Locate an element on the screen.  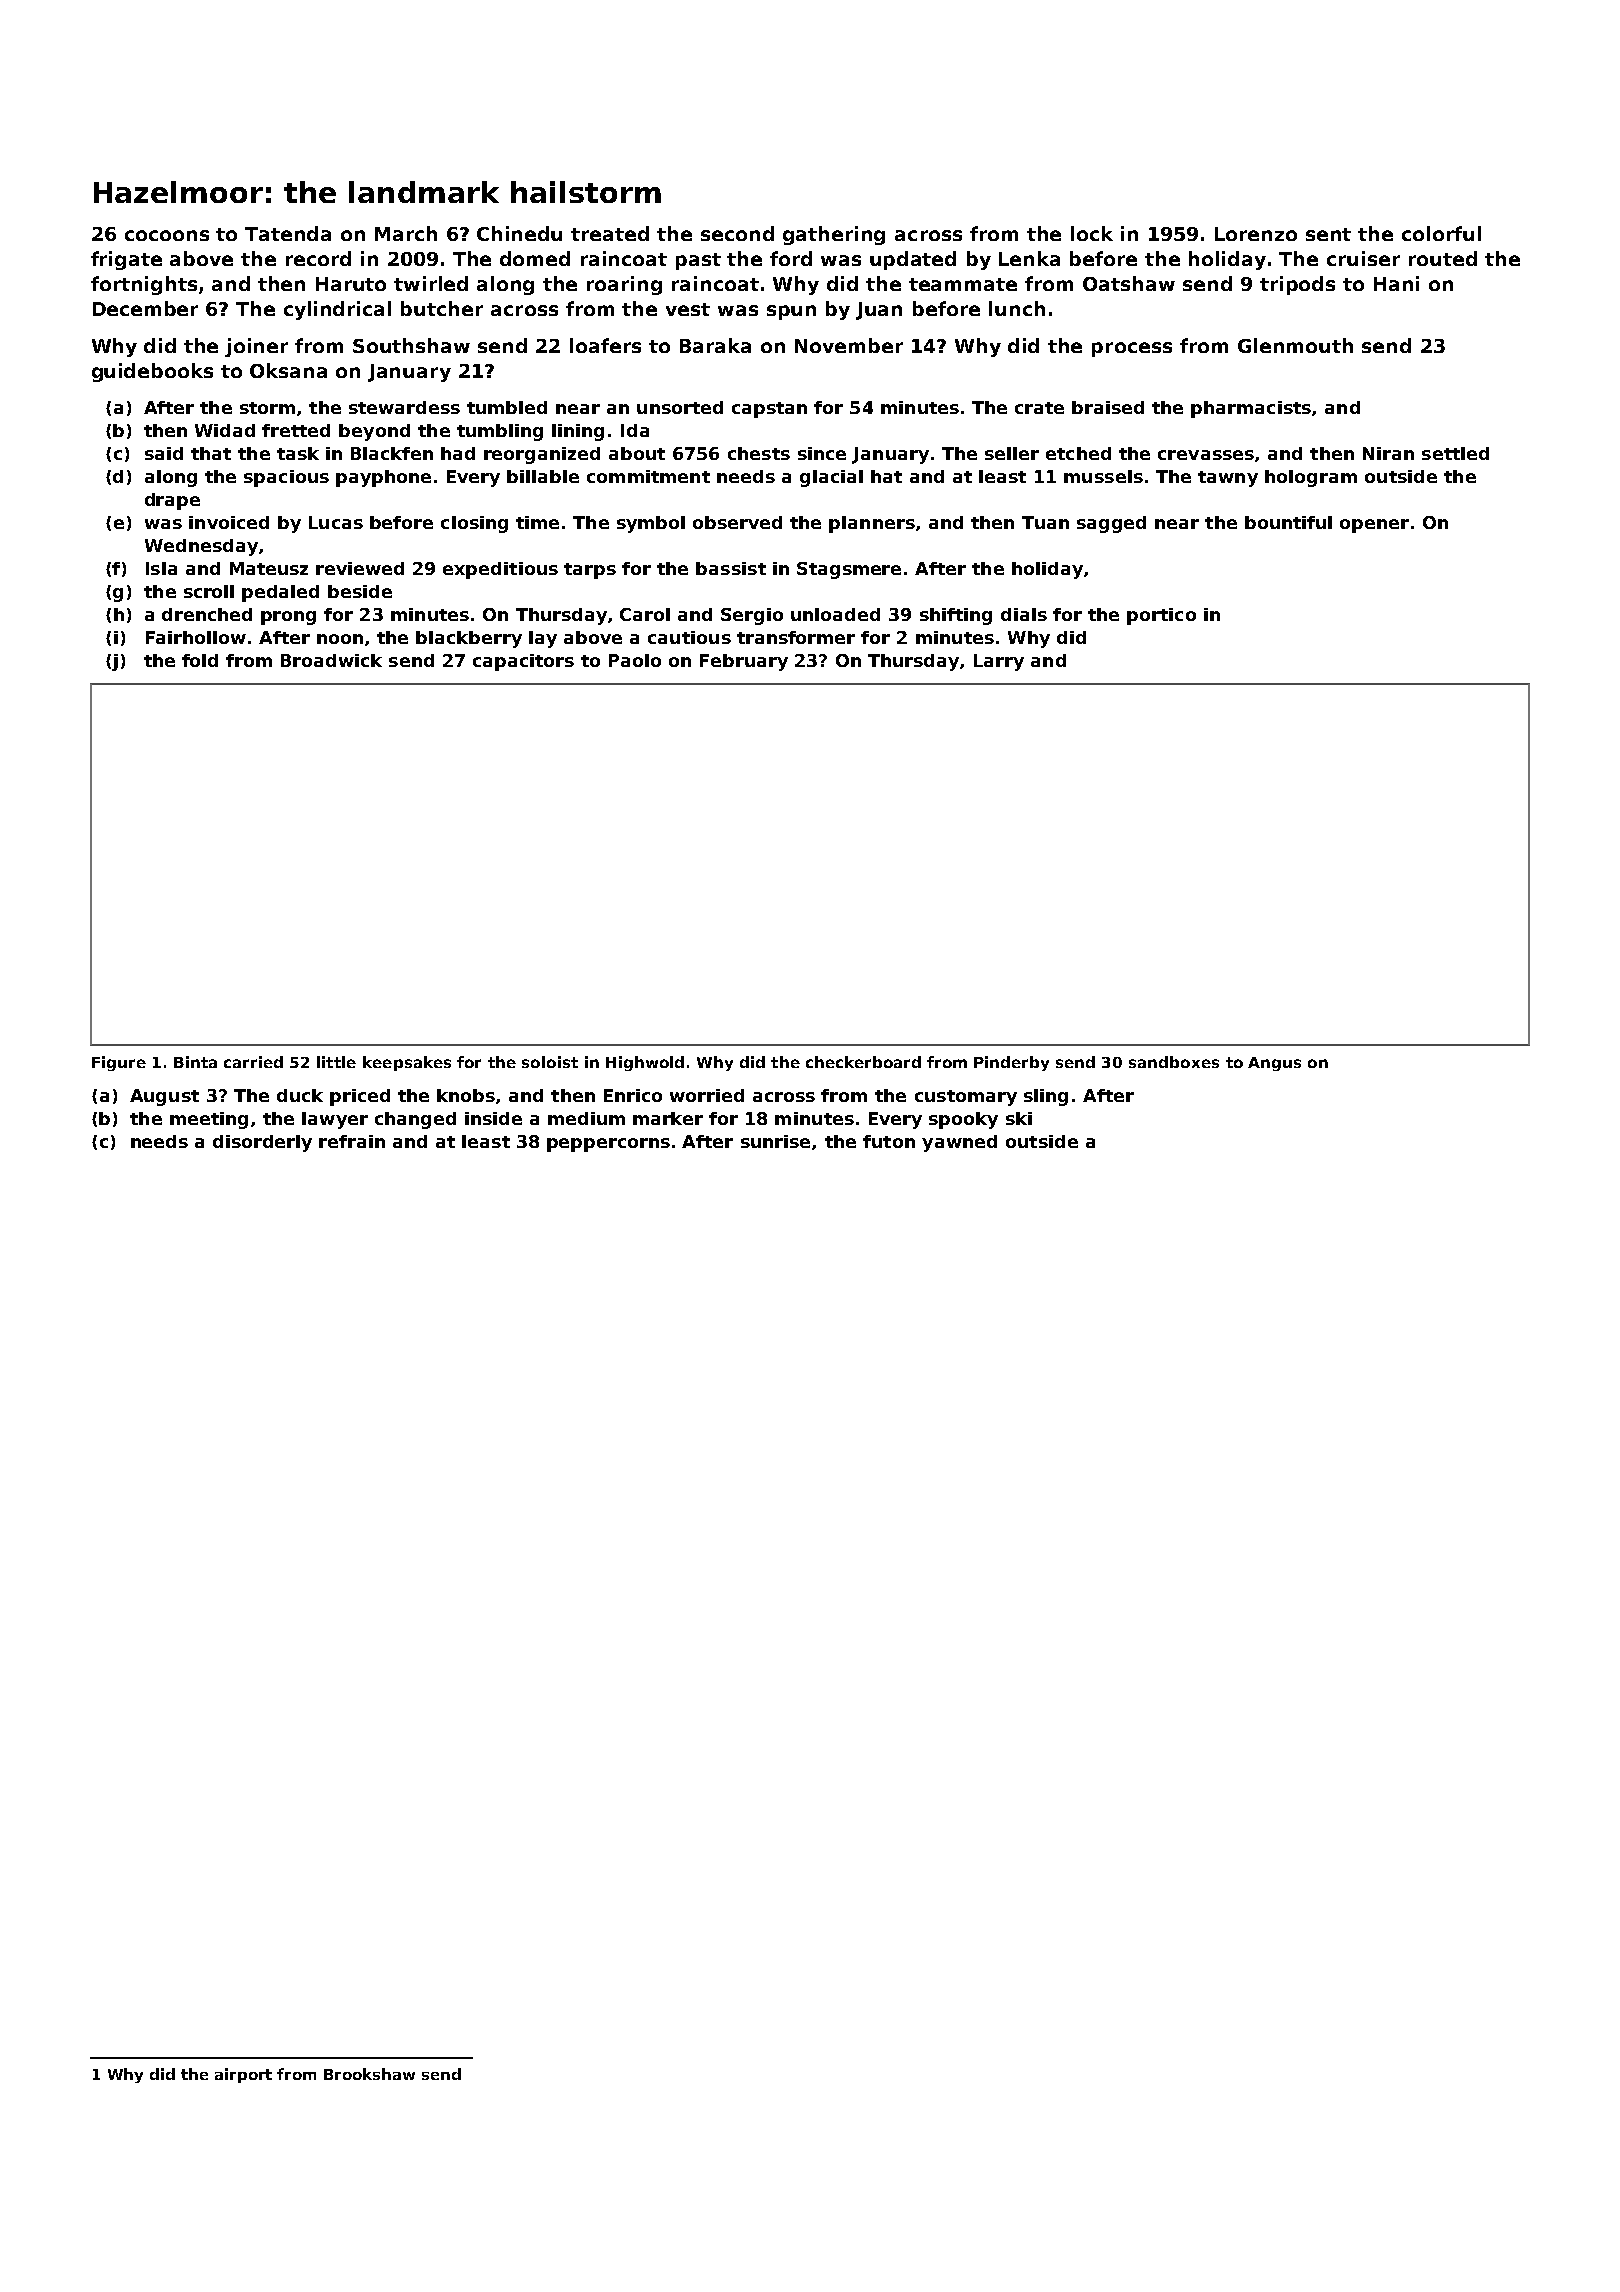
vest is located at coordinates (688, 309).
